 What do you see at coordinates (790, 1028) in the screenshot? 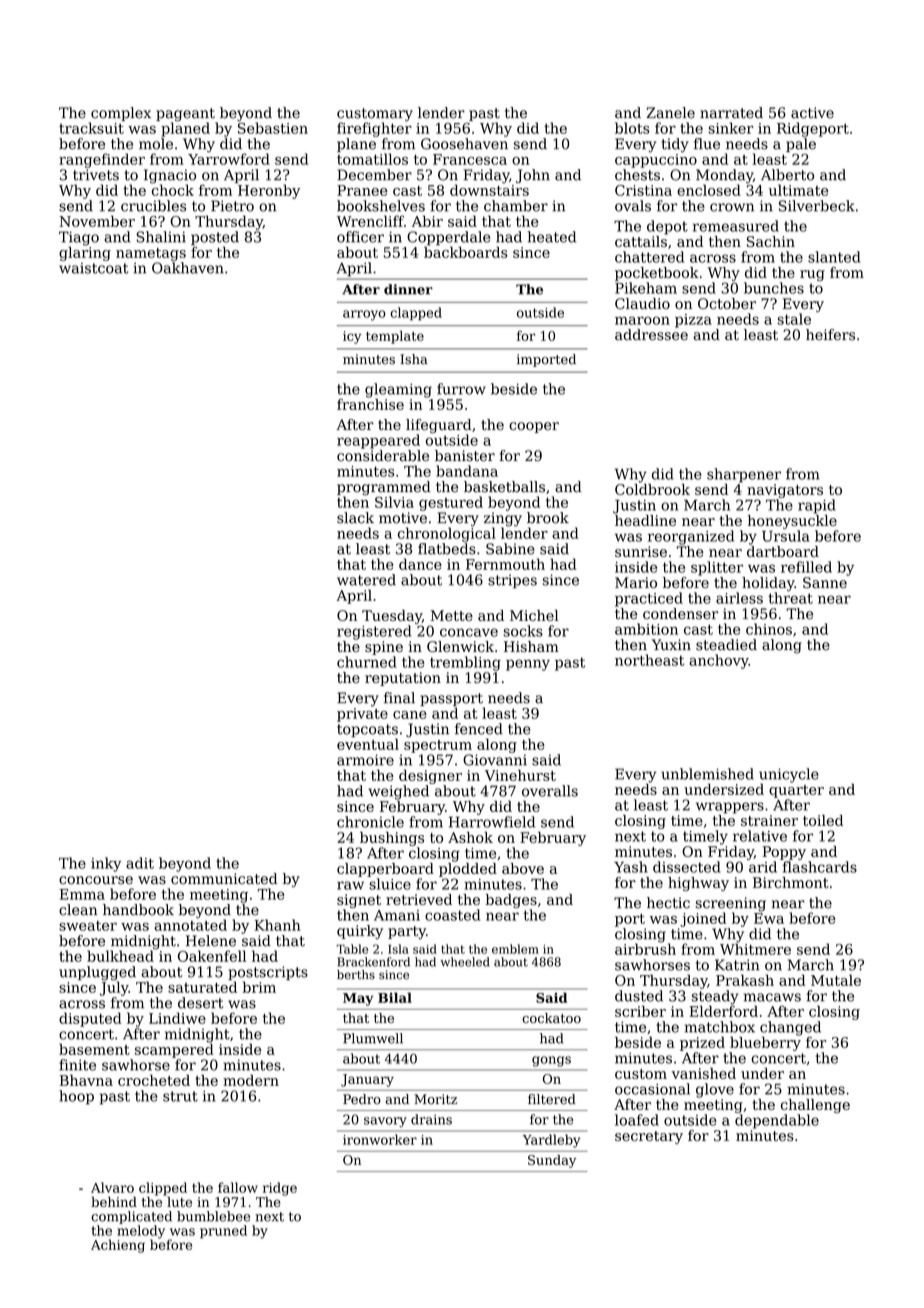
I see `changed` at bounding box center [790, 1028].
